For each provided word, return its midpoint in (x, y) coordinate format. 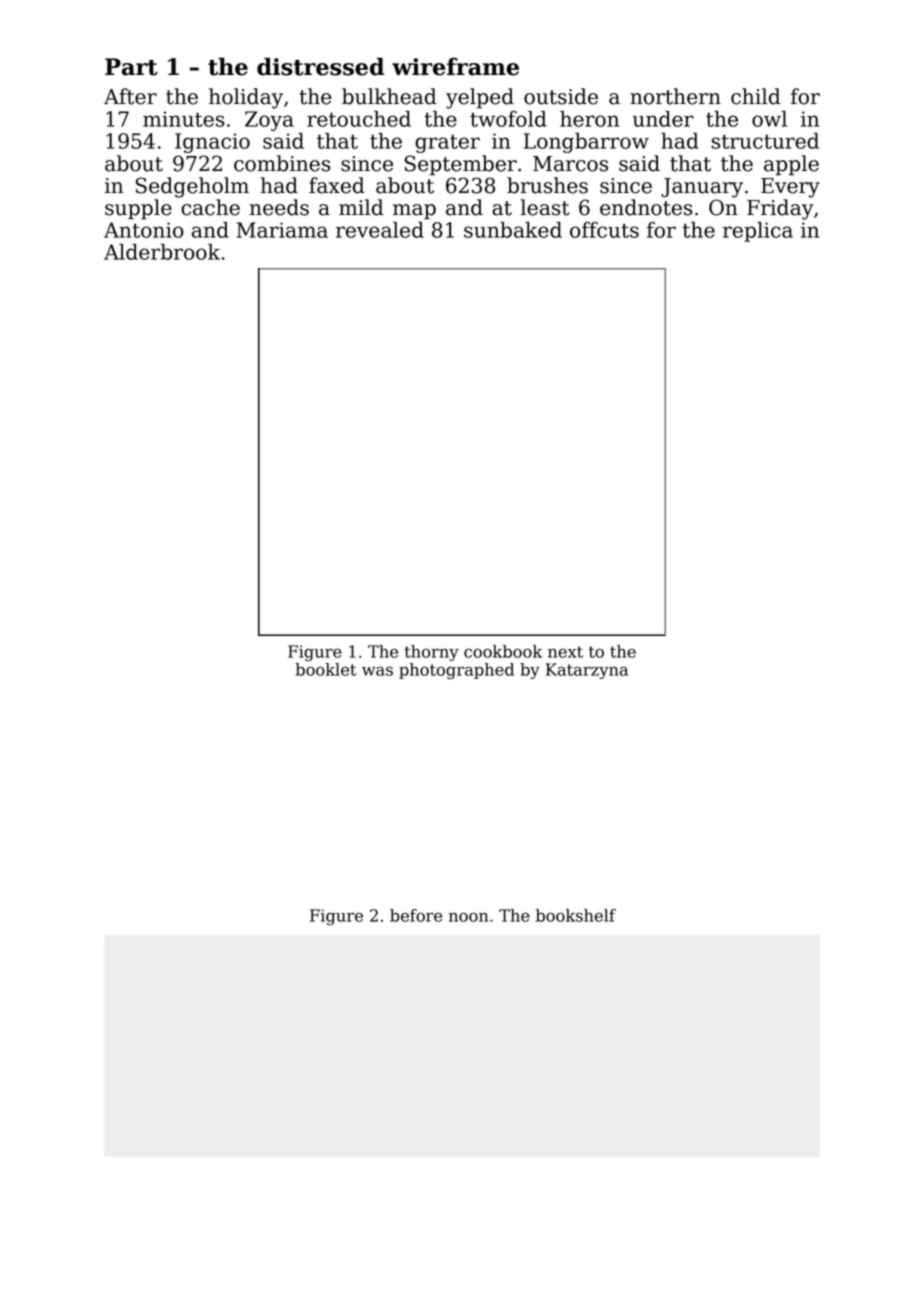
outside (561, 96)
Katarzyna (587, 671)
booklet (325, 669)
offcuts (604, 230)
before (416, 915)
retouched (359, 119)
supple (138, 209)
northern (675, 96)
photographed (456, 671)
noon (468, 917)
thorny (431, 653)
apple (791, 165)
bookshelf (576, 915)
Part (131, 67)
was (377, 671)
